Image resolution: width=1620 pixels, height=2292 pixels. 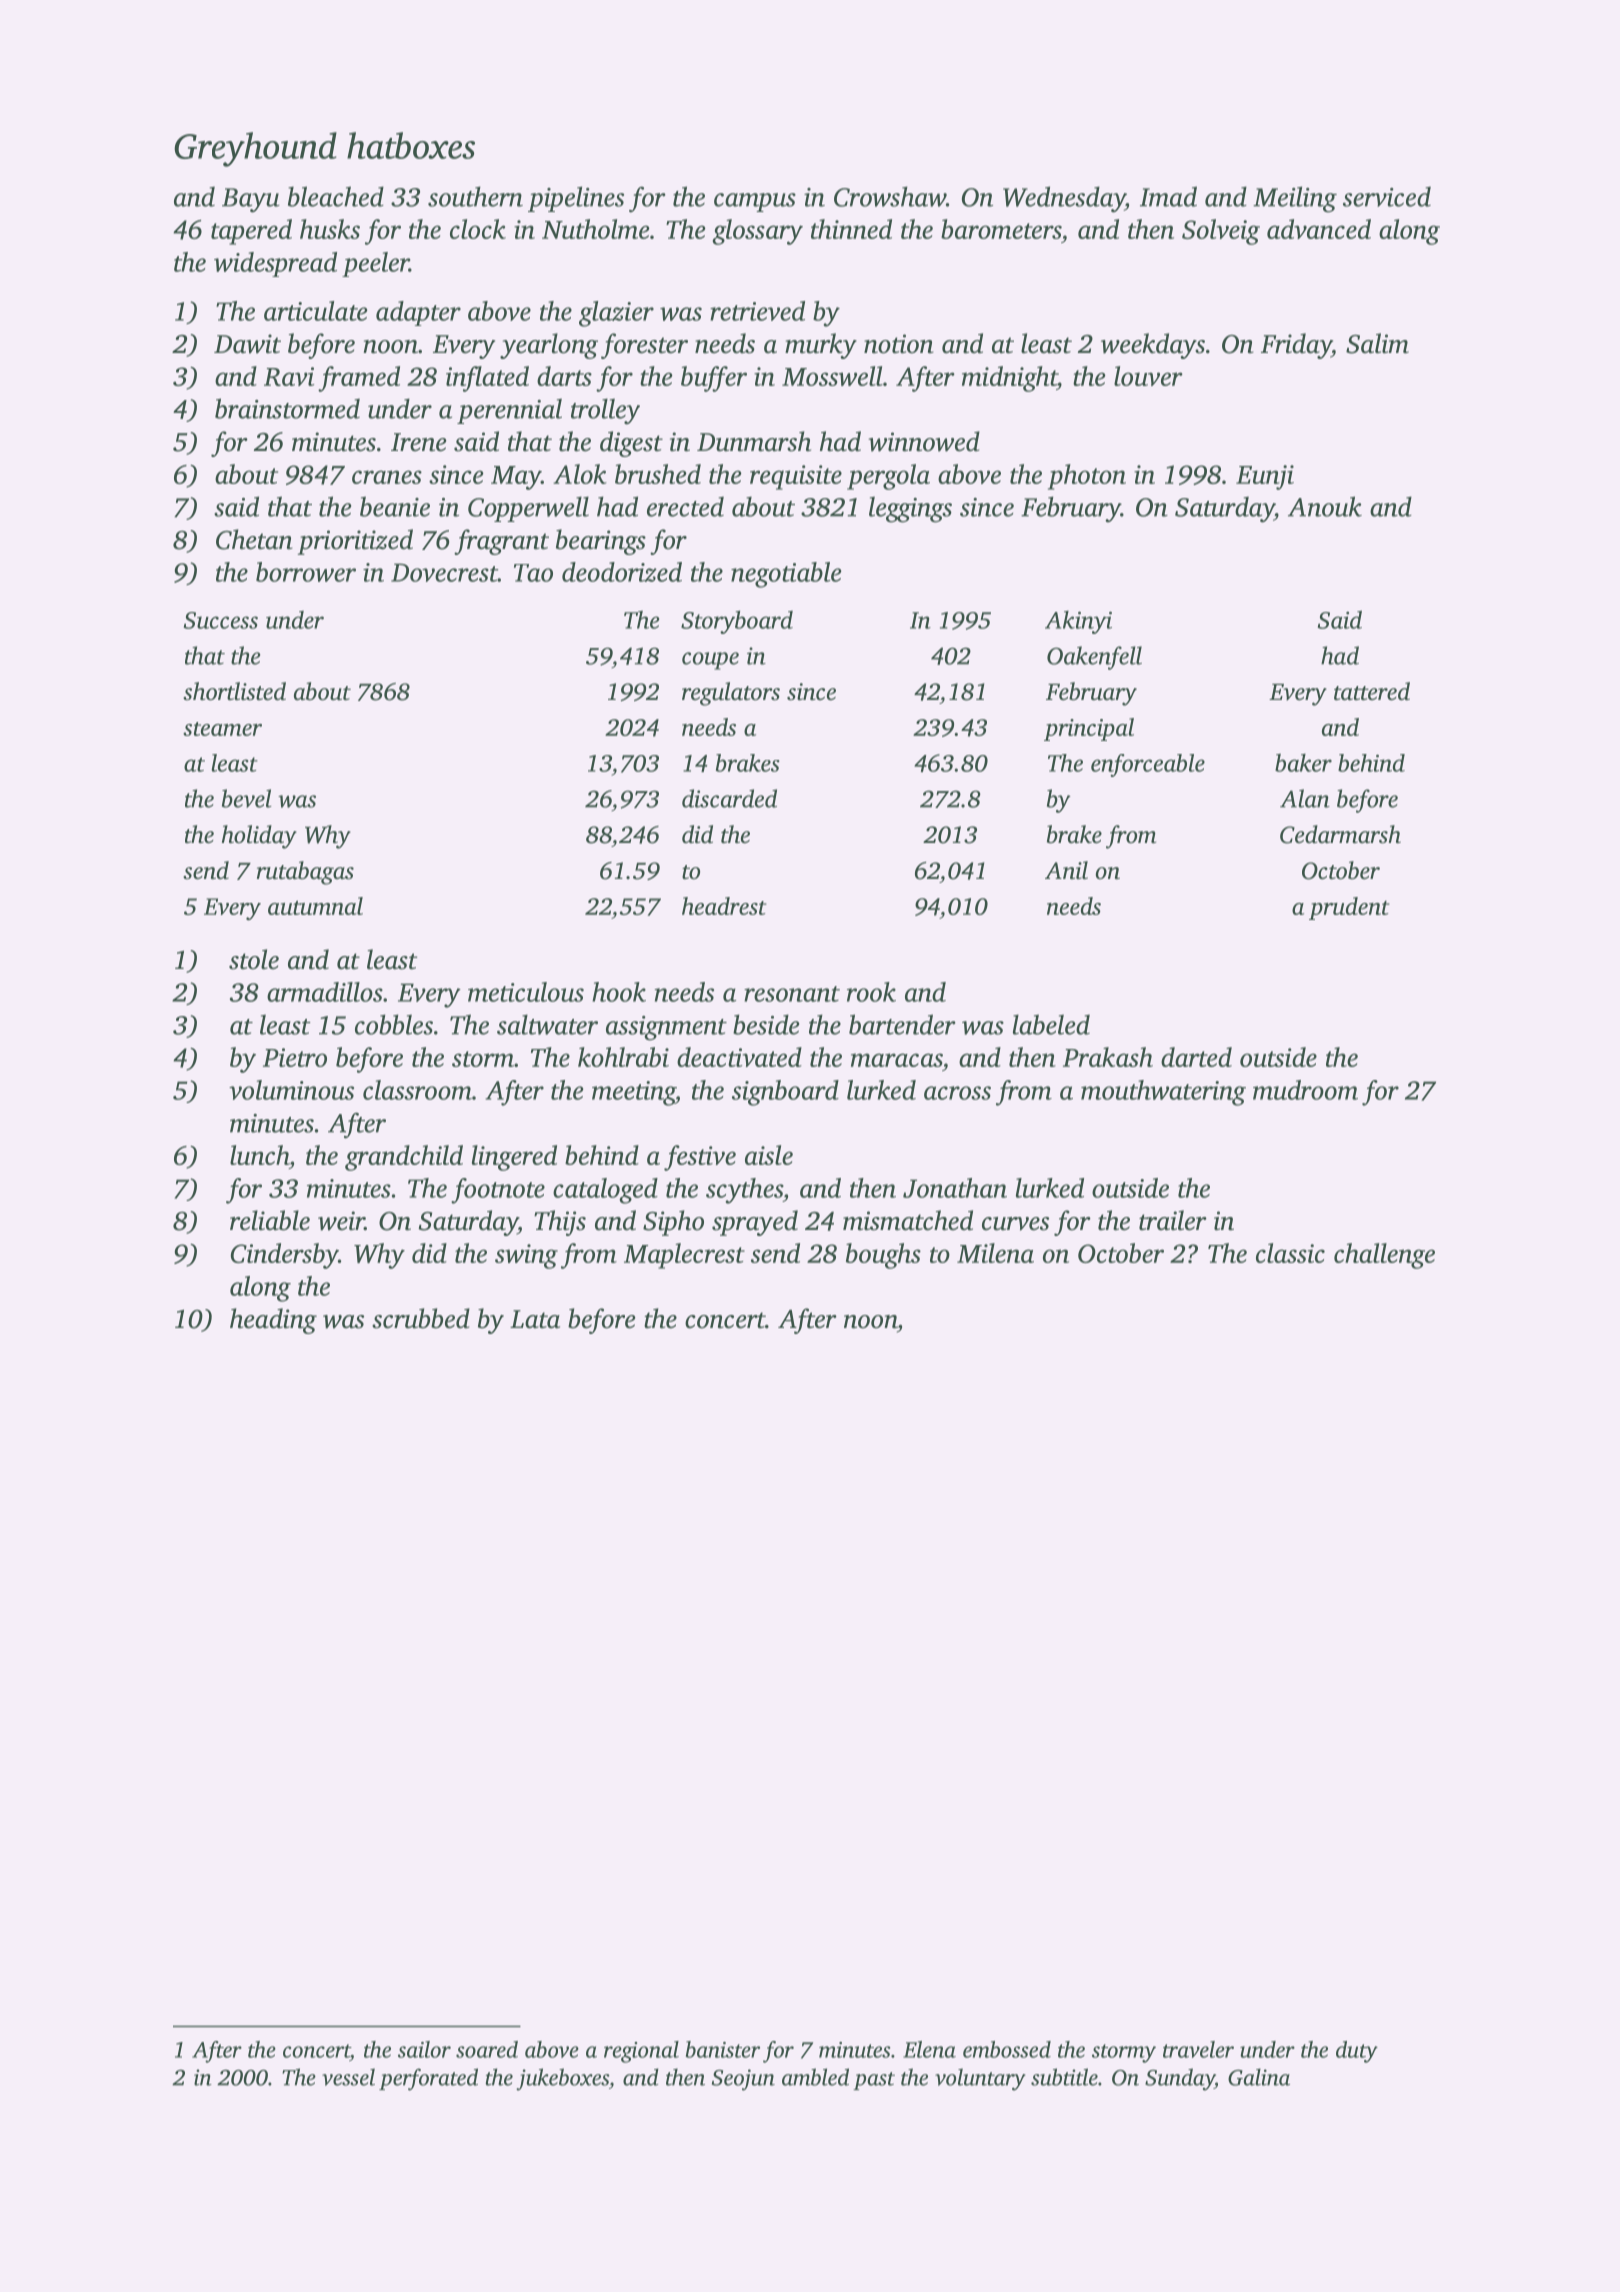 What do you see at coordinates (359, 379) in the page?
I see `framed` at bounding box center [359, 379].
